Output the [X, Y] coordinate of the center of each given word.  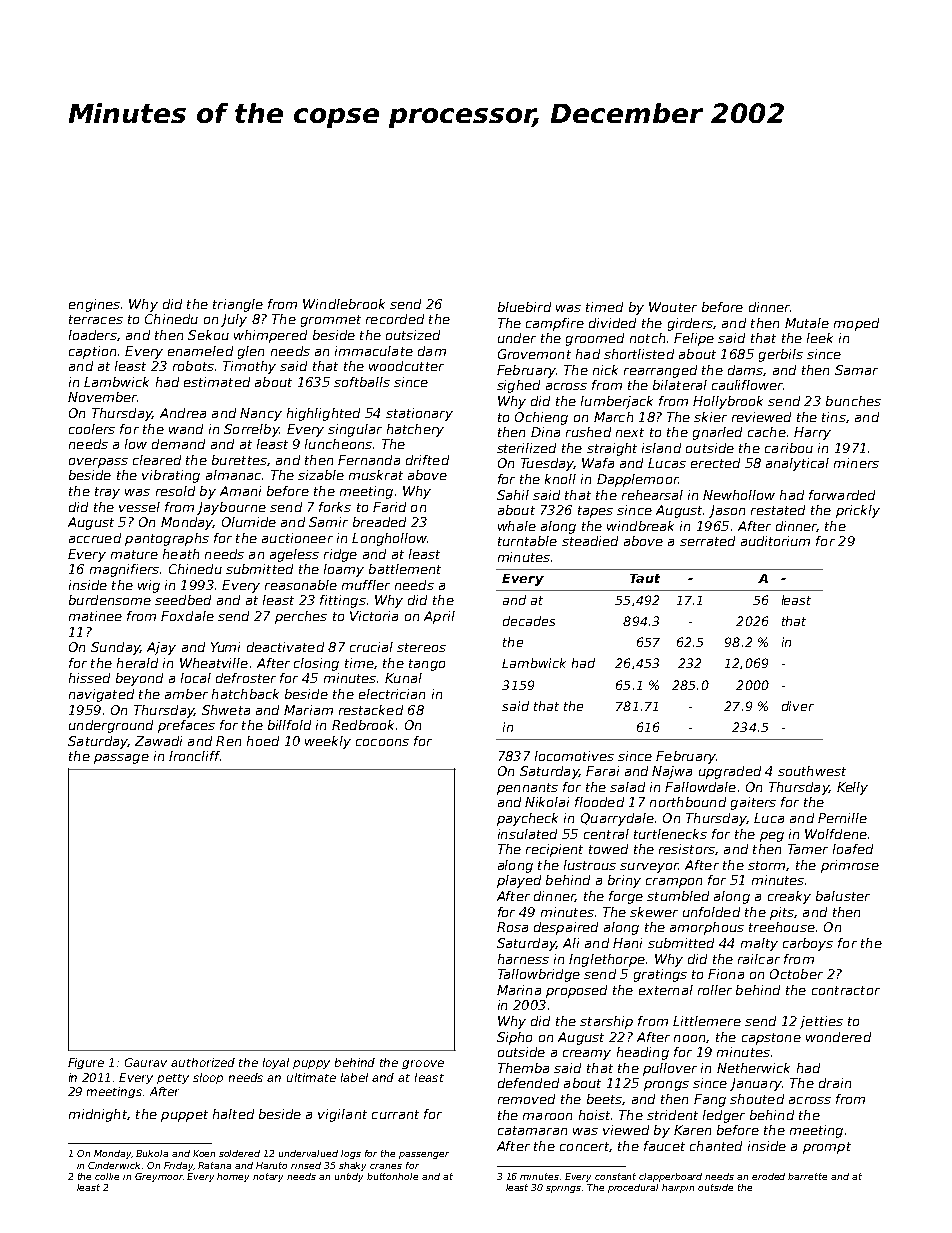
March [613, 417]
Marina [519, 990]
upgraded [730, 772]
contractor [846, 990]
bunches [853, 401]
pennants [527, 789]
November [102, 397]
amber [186, 694]
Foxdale [187, 616]
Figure [86, 1063]
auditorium [775, 541]
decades [529, 621]
